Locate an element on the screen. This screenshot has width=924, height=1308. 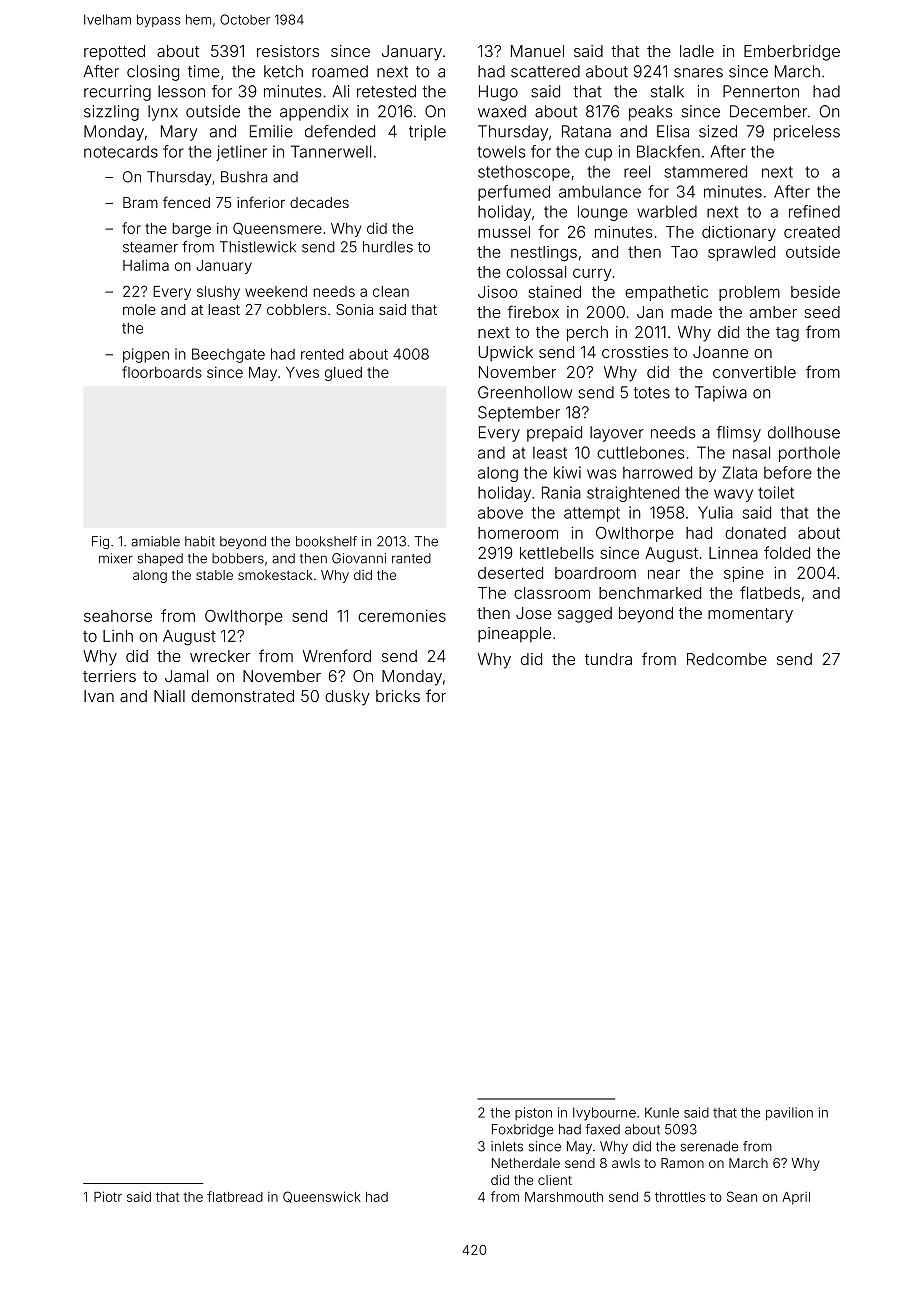
tundra is located at coordinates (608, 659).
